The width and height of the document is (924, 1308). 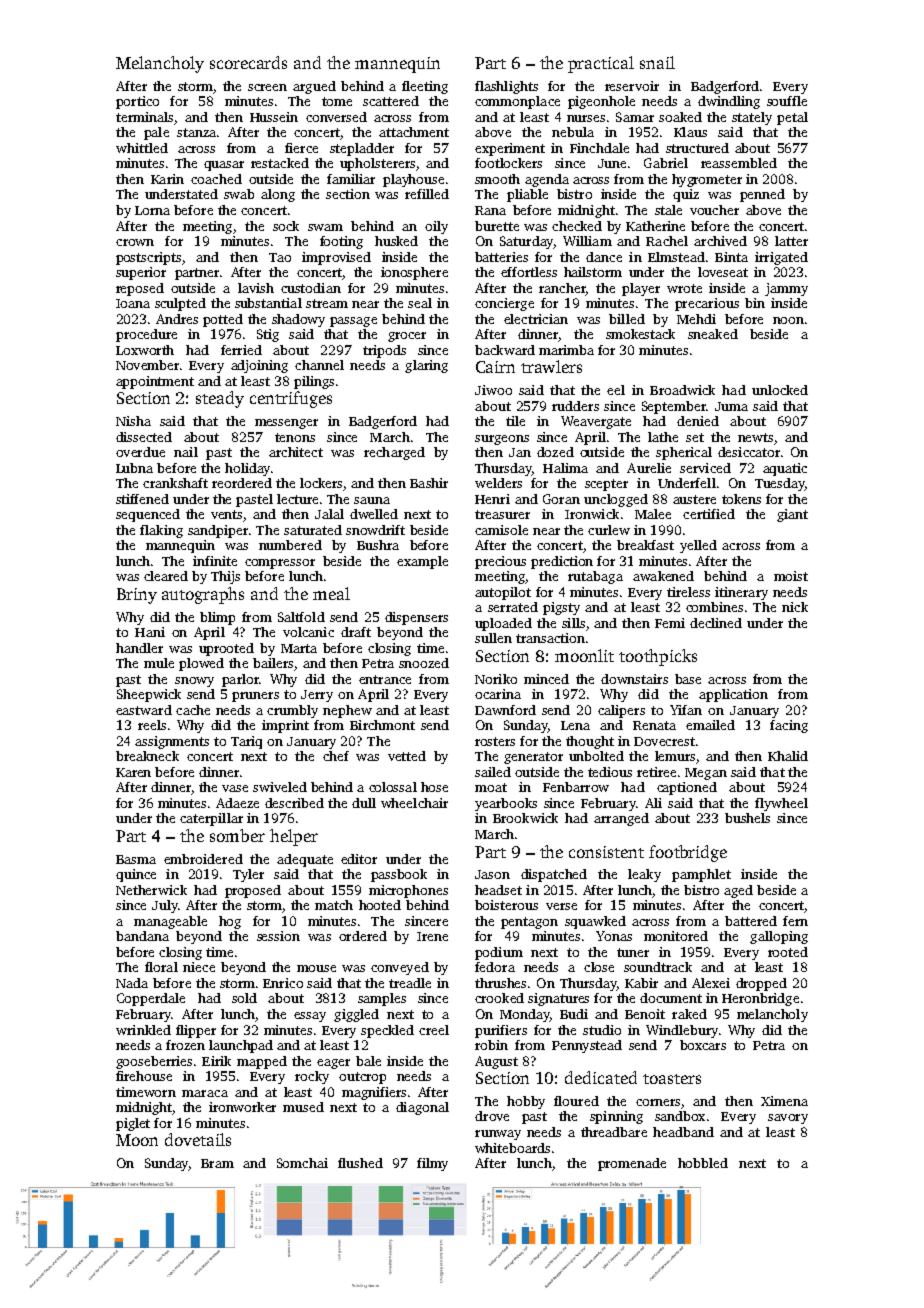 I want to click on dwindling, so click(x=729, y=102).
